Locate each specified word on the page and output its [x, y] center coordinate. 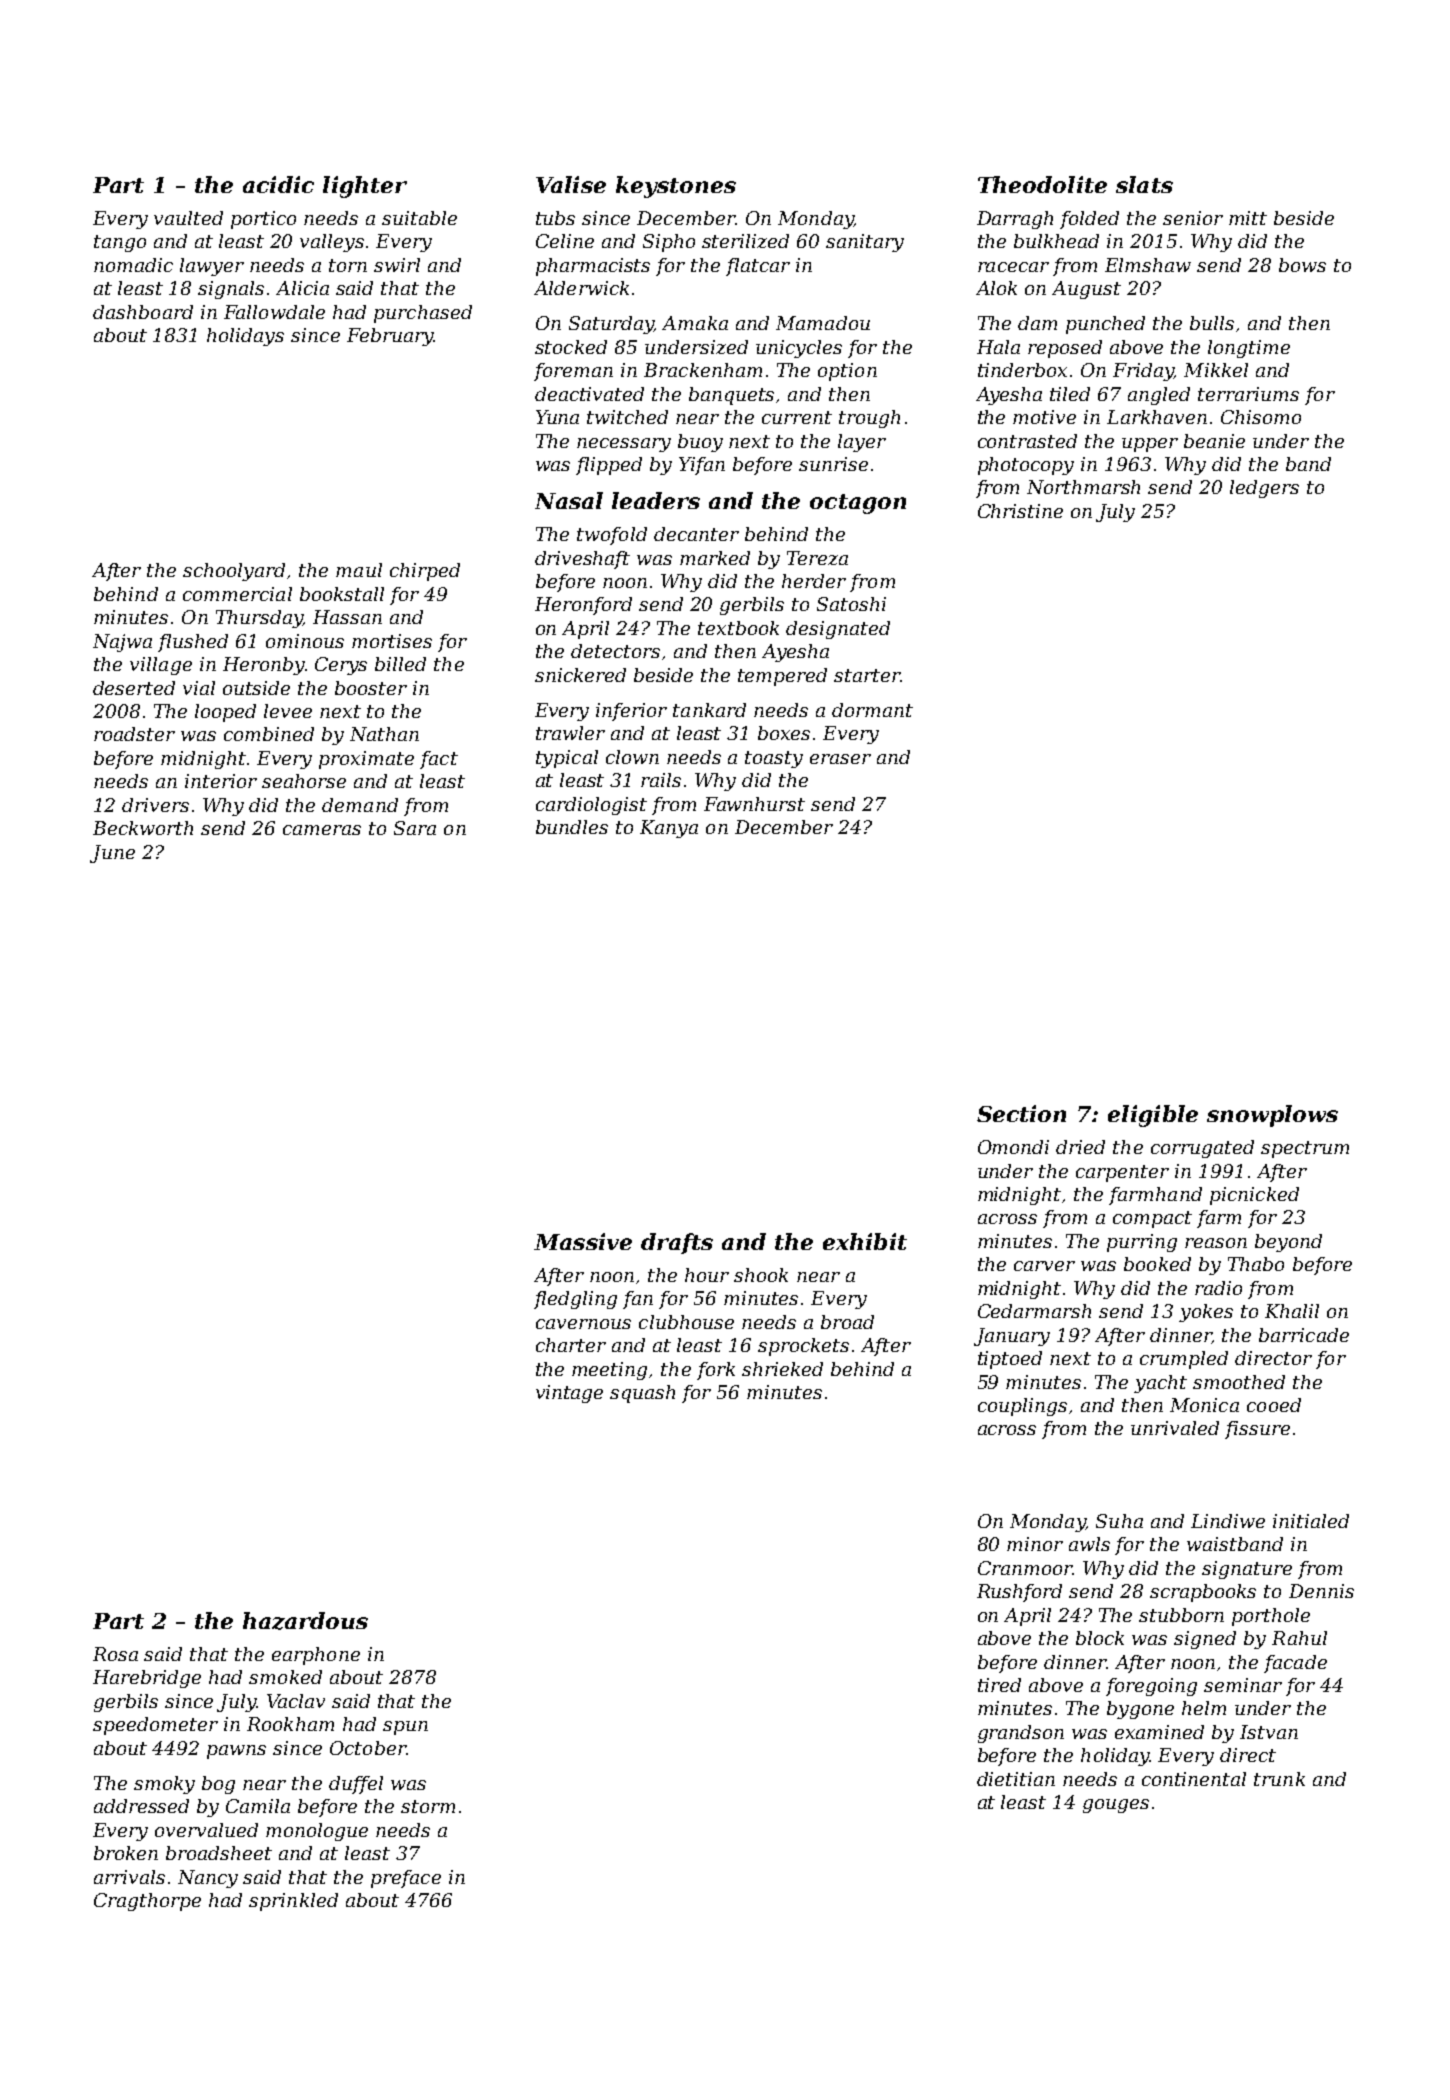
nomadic [133, 265]
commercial [237, 594]
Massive [583, 1241]
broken [126, 1853]
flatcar [758, 267]
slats [1144, 184]
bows [1302, 265]
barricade [1304, 1335]
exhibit [865, 1241]
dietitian [1016, 1779]
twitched [627, 417]
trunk [1279, 1779]
